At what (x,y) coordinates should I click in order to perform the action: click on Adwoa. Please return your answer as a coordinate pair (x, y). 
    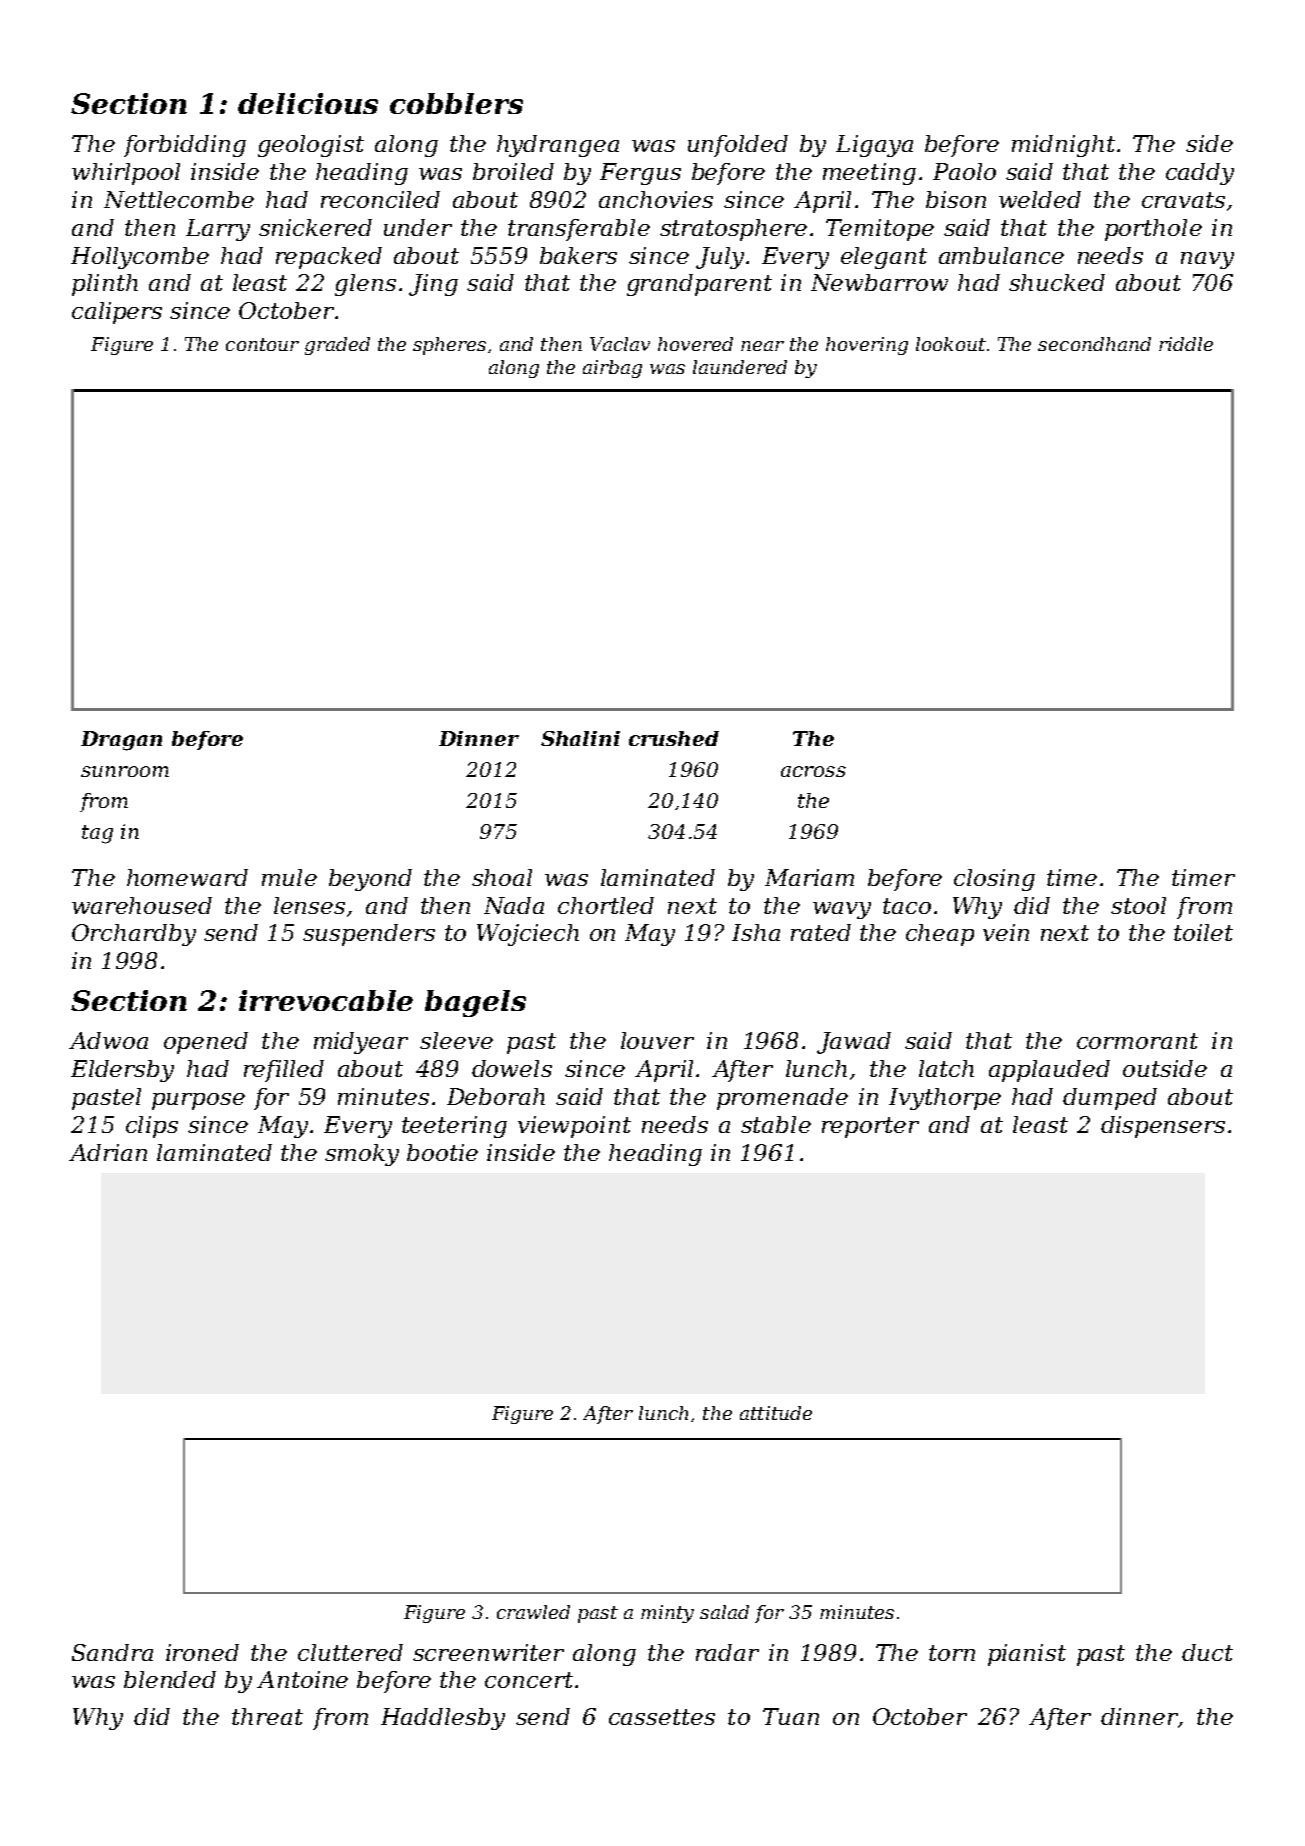
    Looking at the image, I should click on (108, 1040).
